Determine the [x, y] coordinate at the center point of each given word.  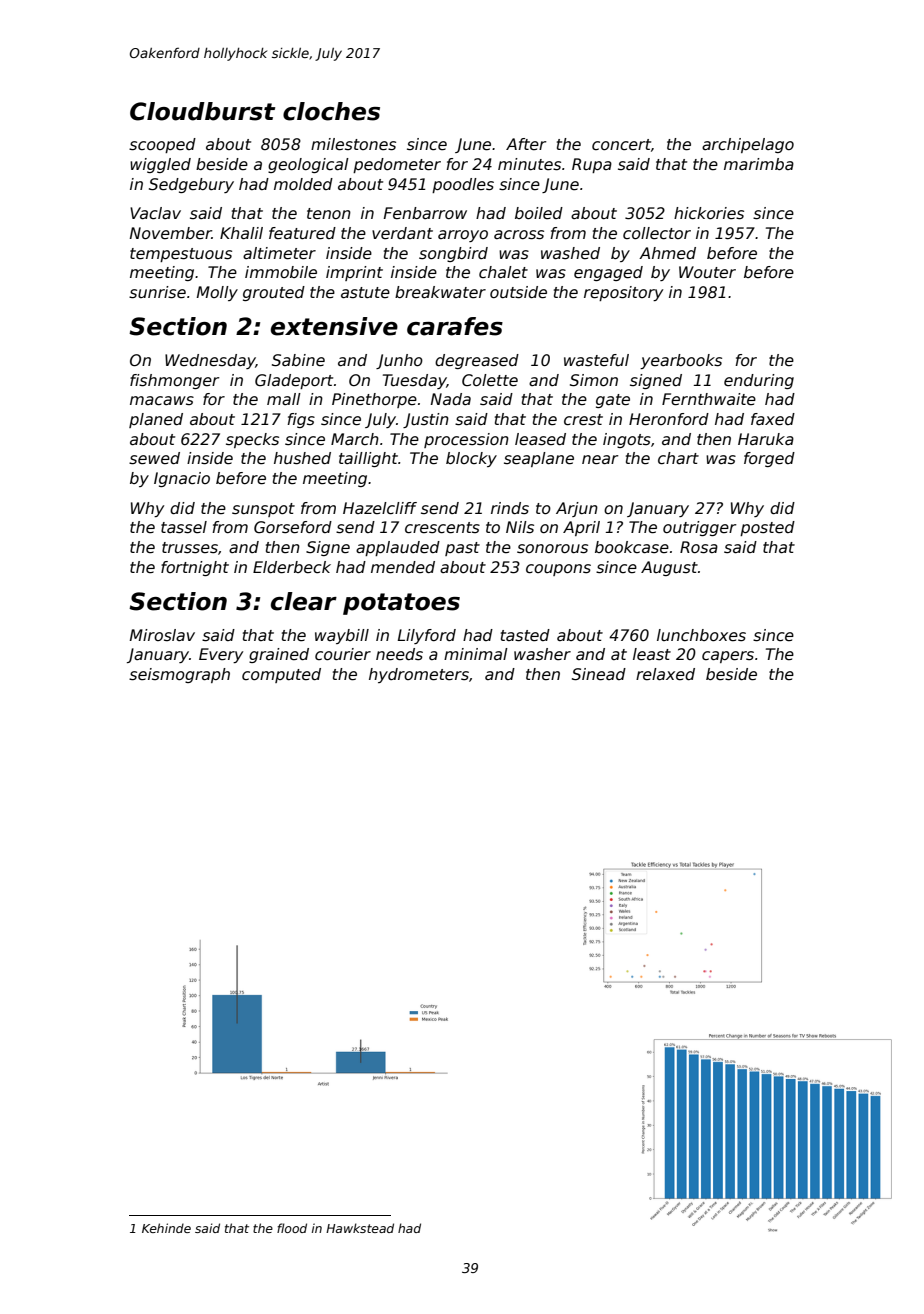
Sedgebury [191, 185]
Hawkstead [360, 1228]
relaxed [665, 674]
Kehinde [166, 1228]
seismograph [179, 675]
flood [292, 1228]
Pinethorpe [374, 400]
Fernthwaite [709, 399]
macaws [162, 401]
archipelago [748, 145]
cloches [331, 111]
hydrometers [419, 675]
